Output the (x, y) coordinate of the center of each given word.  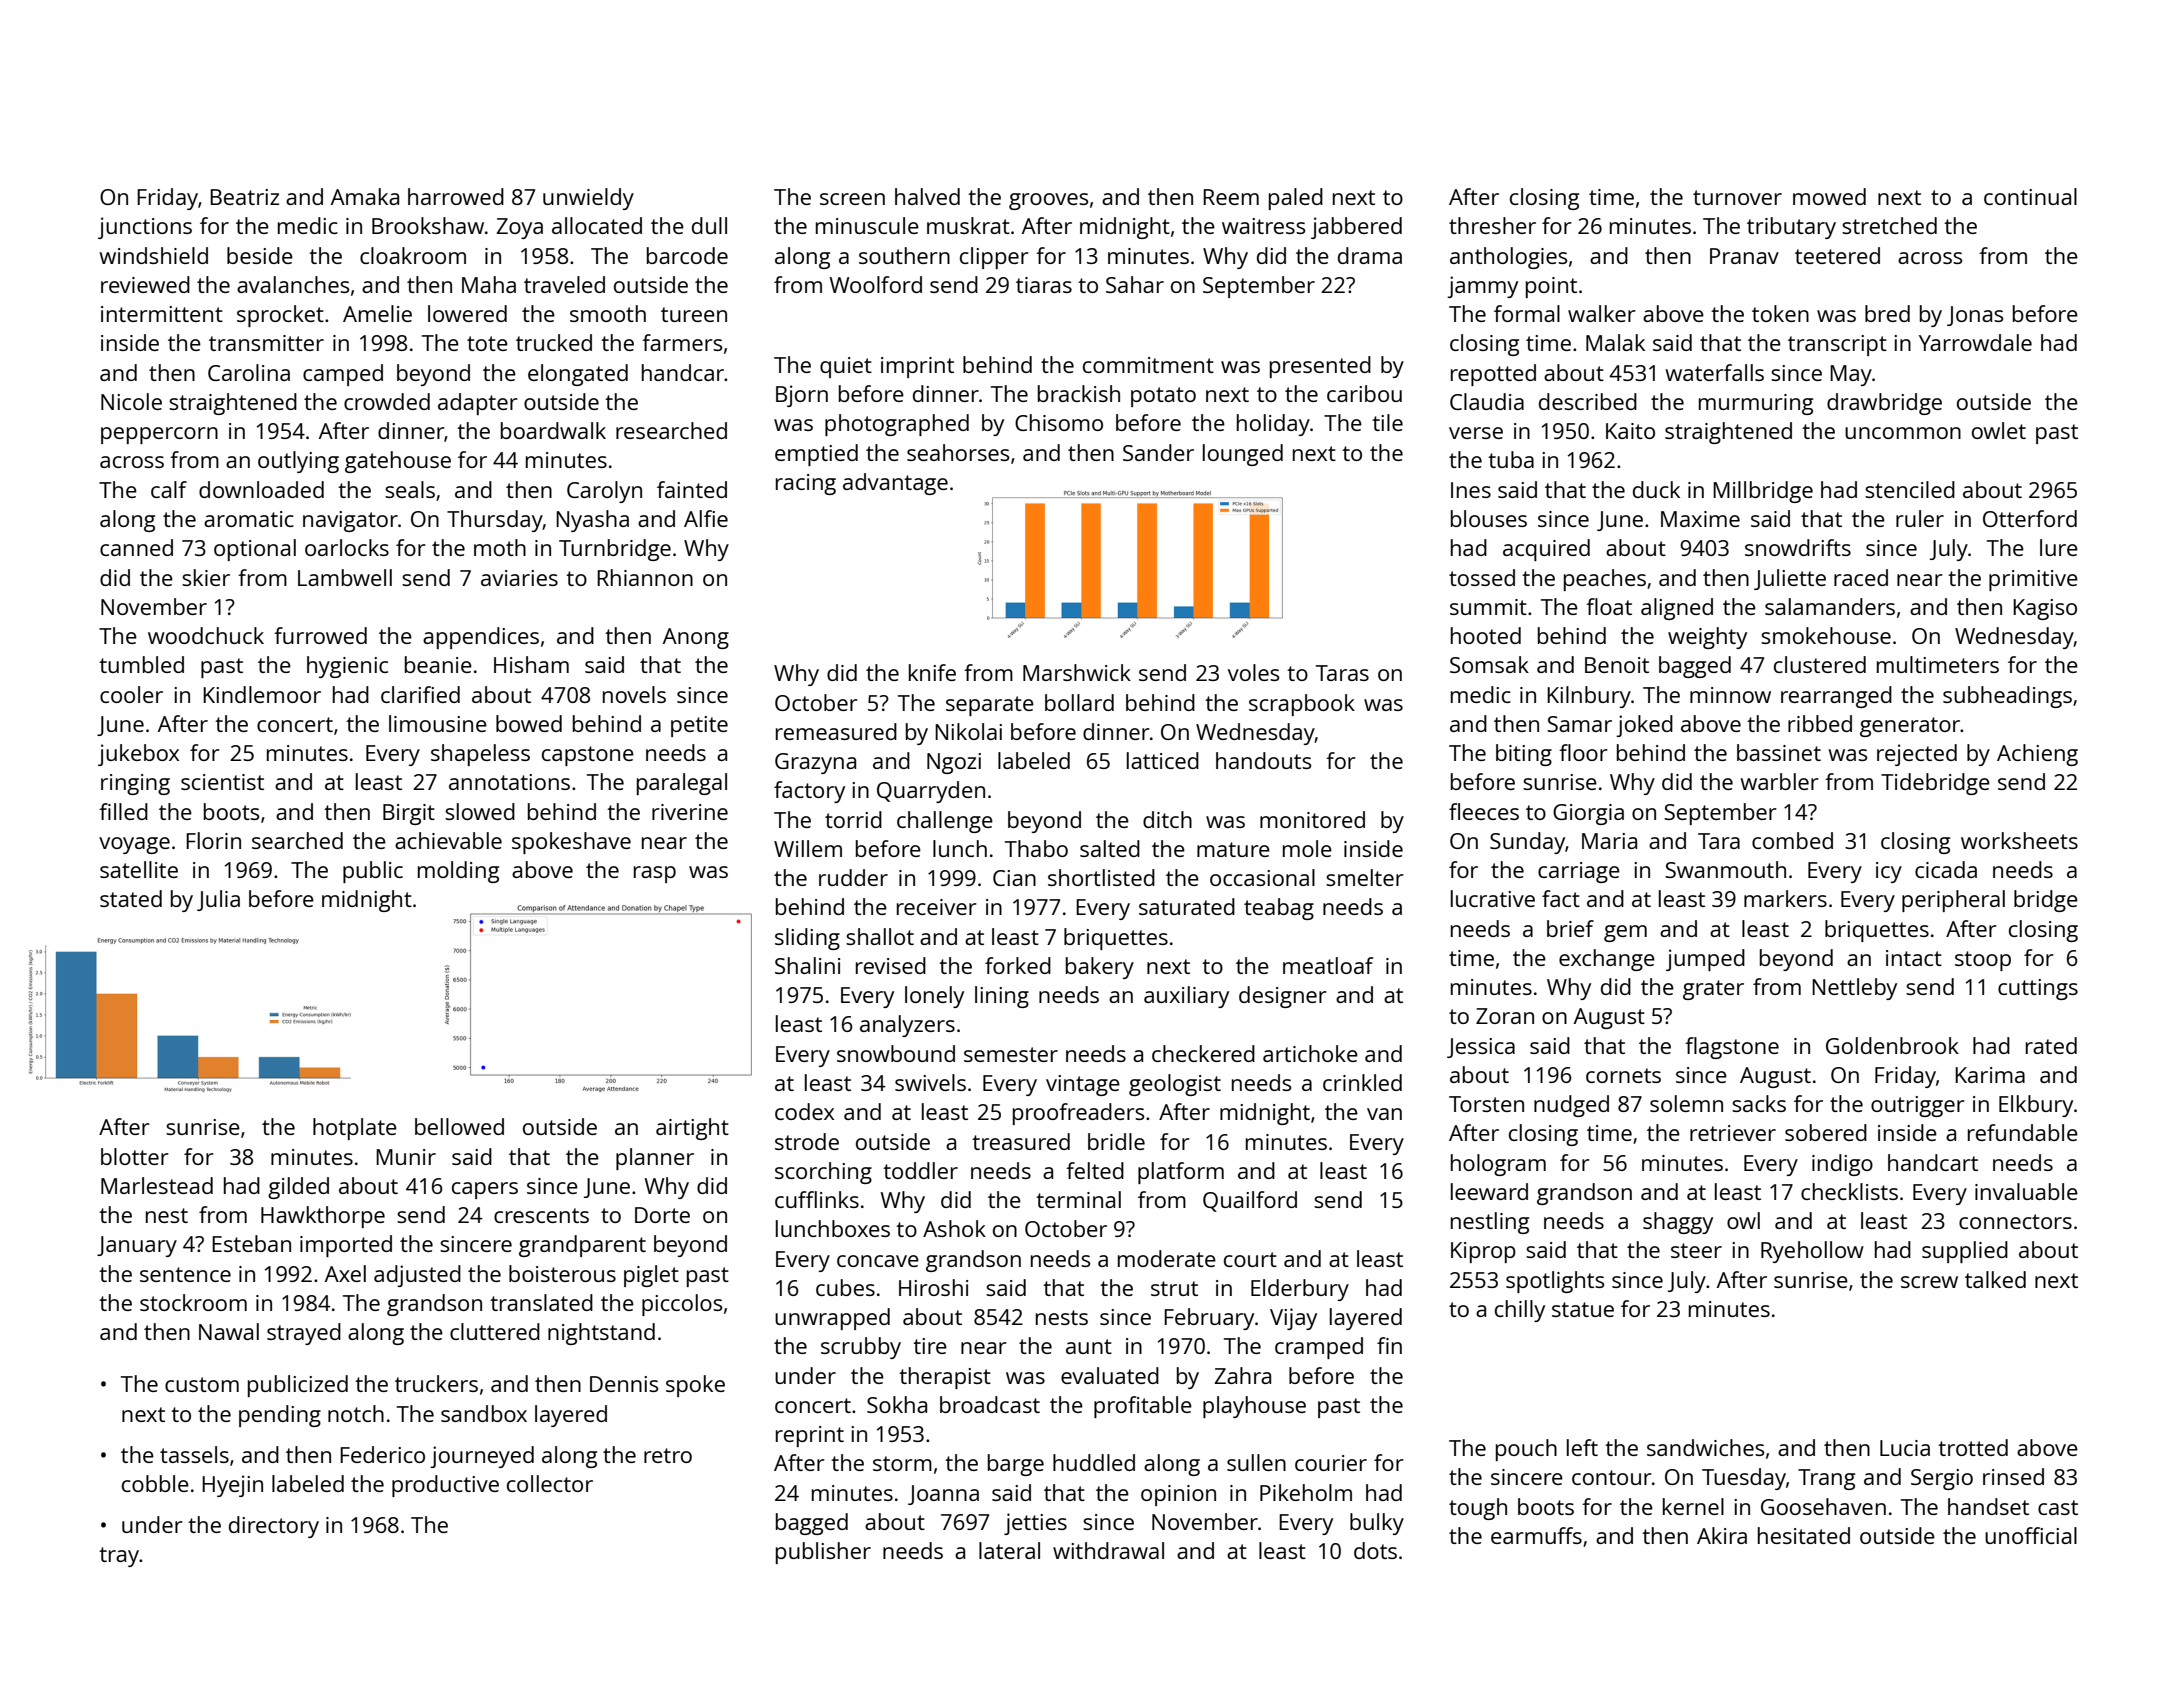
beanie (438, 664)
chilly (1520, 1311)
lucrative (1493, 898)
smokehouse (1826, 635)
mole (1307, 848)
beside (260, 255)
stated (131, 898)
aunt (1089, 1346)
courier (1331, 1463)
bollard (1079, 702)
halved (927, 196)
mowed (1829, 196)
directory (274, 1527)
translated (541, 1302)
